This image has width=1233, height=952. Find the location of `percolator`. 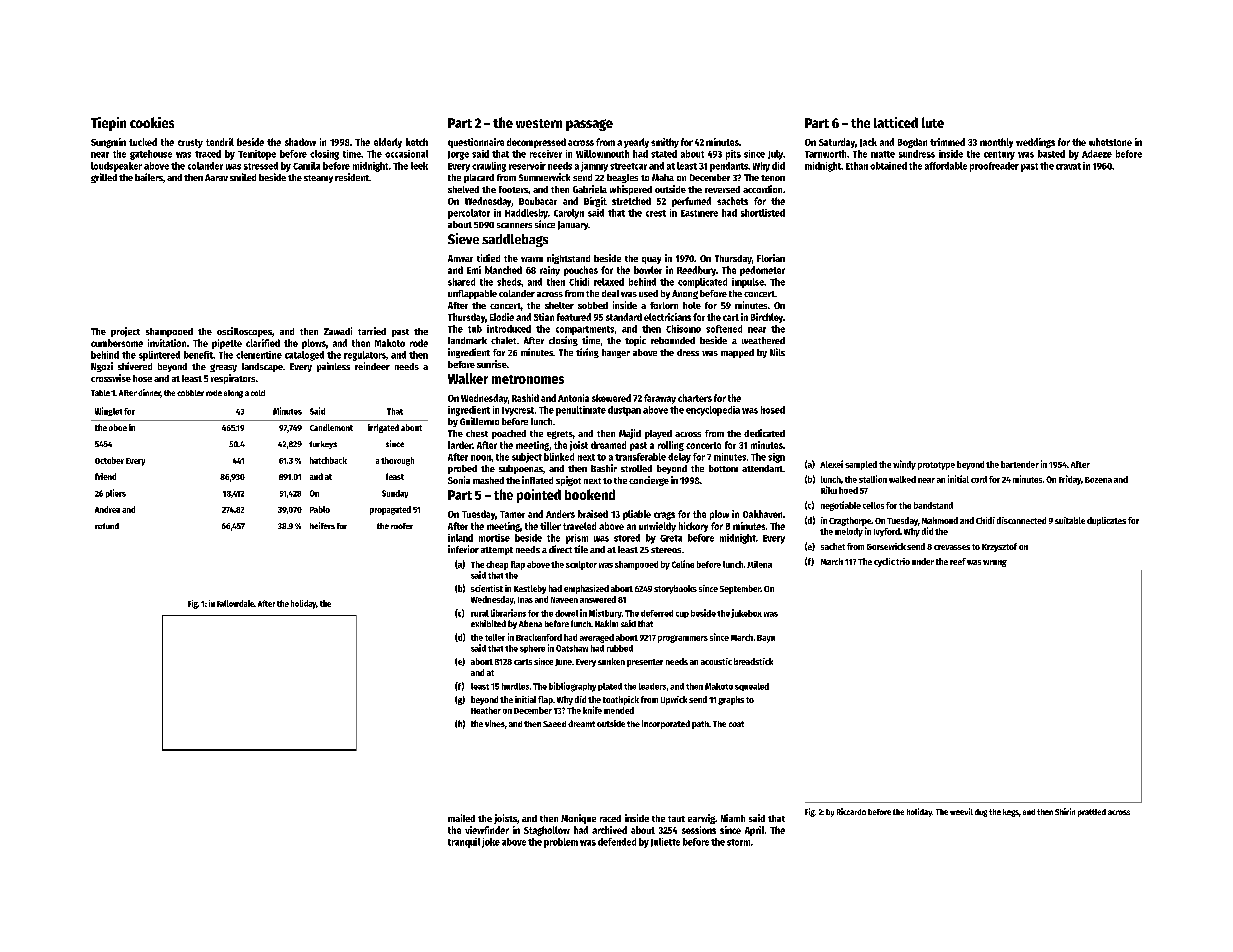

percolator is located at coordinates (469, 214).
